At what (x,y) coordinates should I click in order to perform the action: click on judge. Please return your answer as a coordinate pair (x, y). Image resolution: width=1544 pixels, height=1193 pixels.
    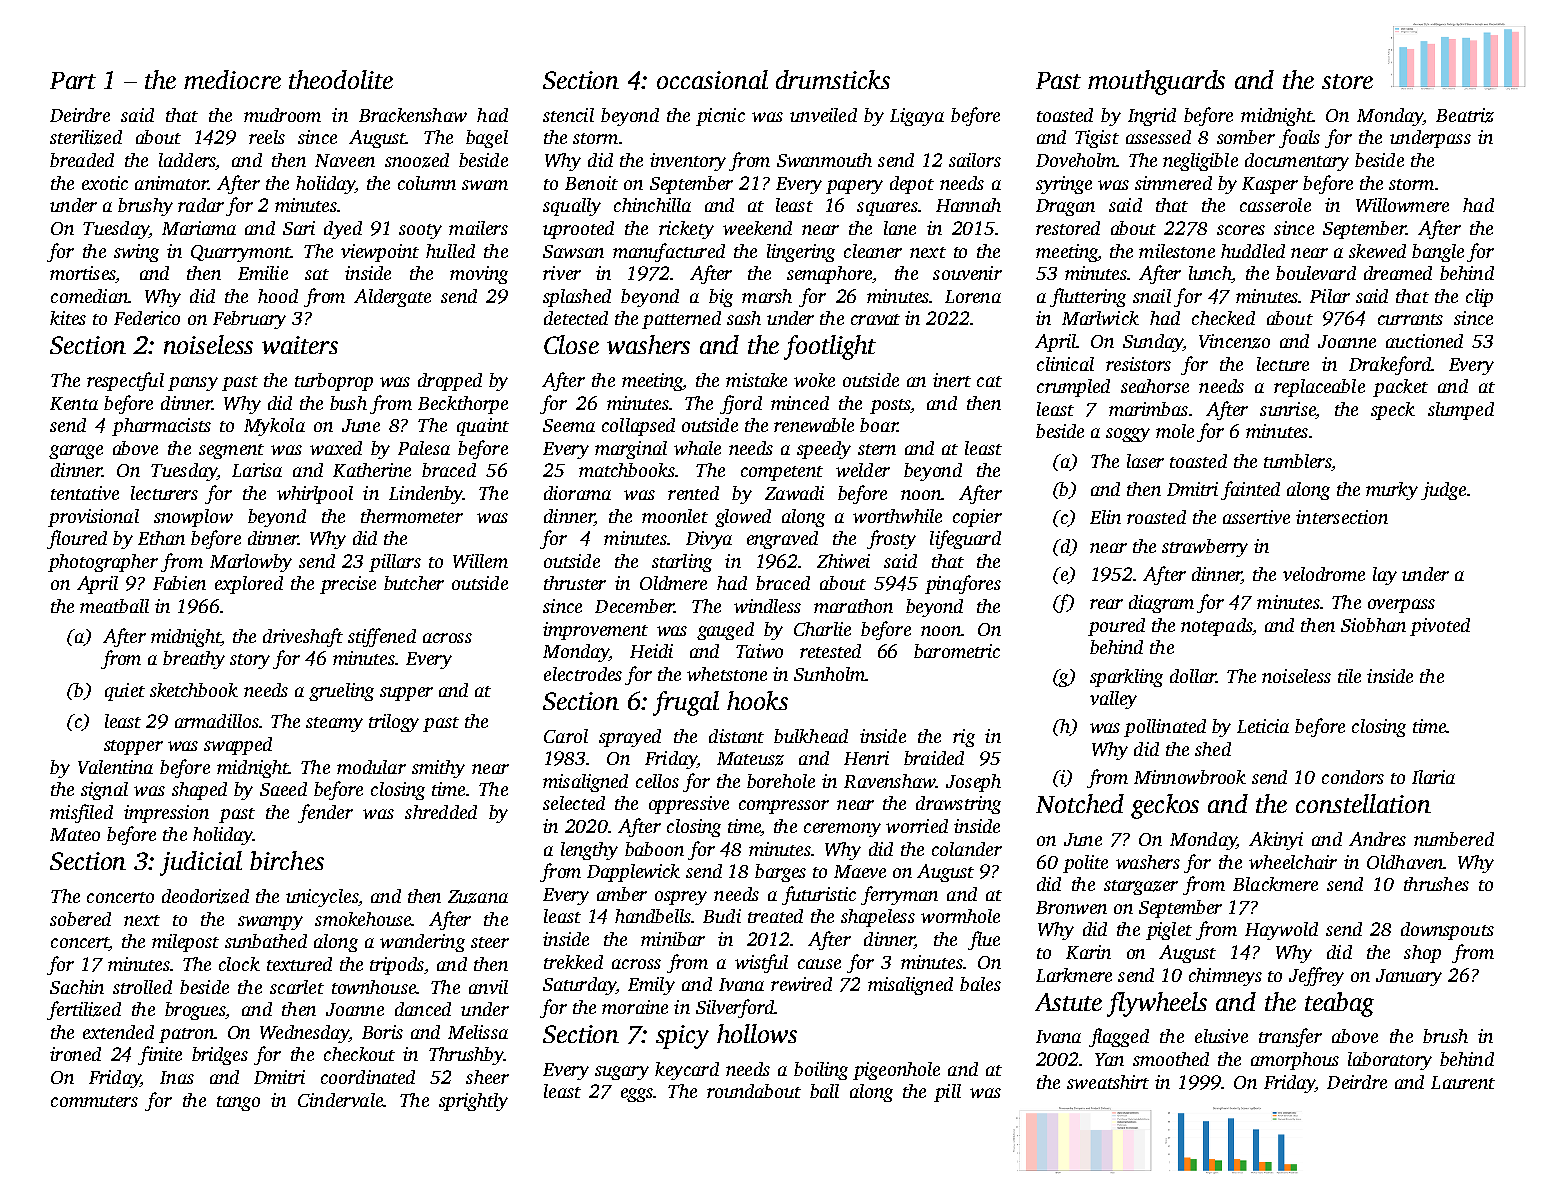
    Looking at the image, I should click on (1443, 491).
